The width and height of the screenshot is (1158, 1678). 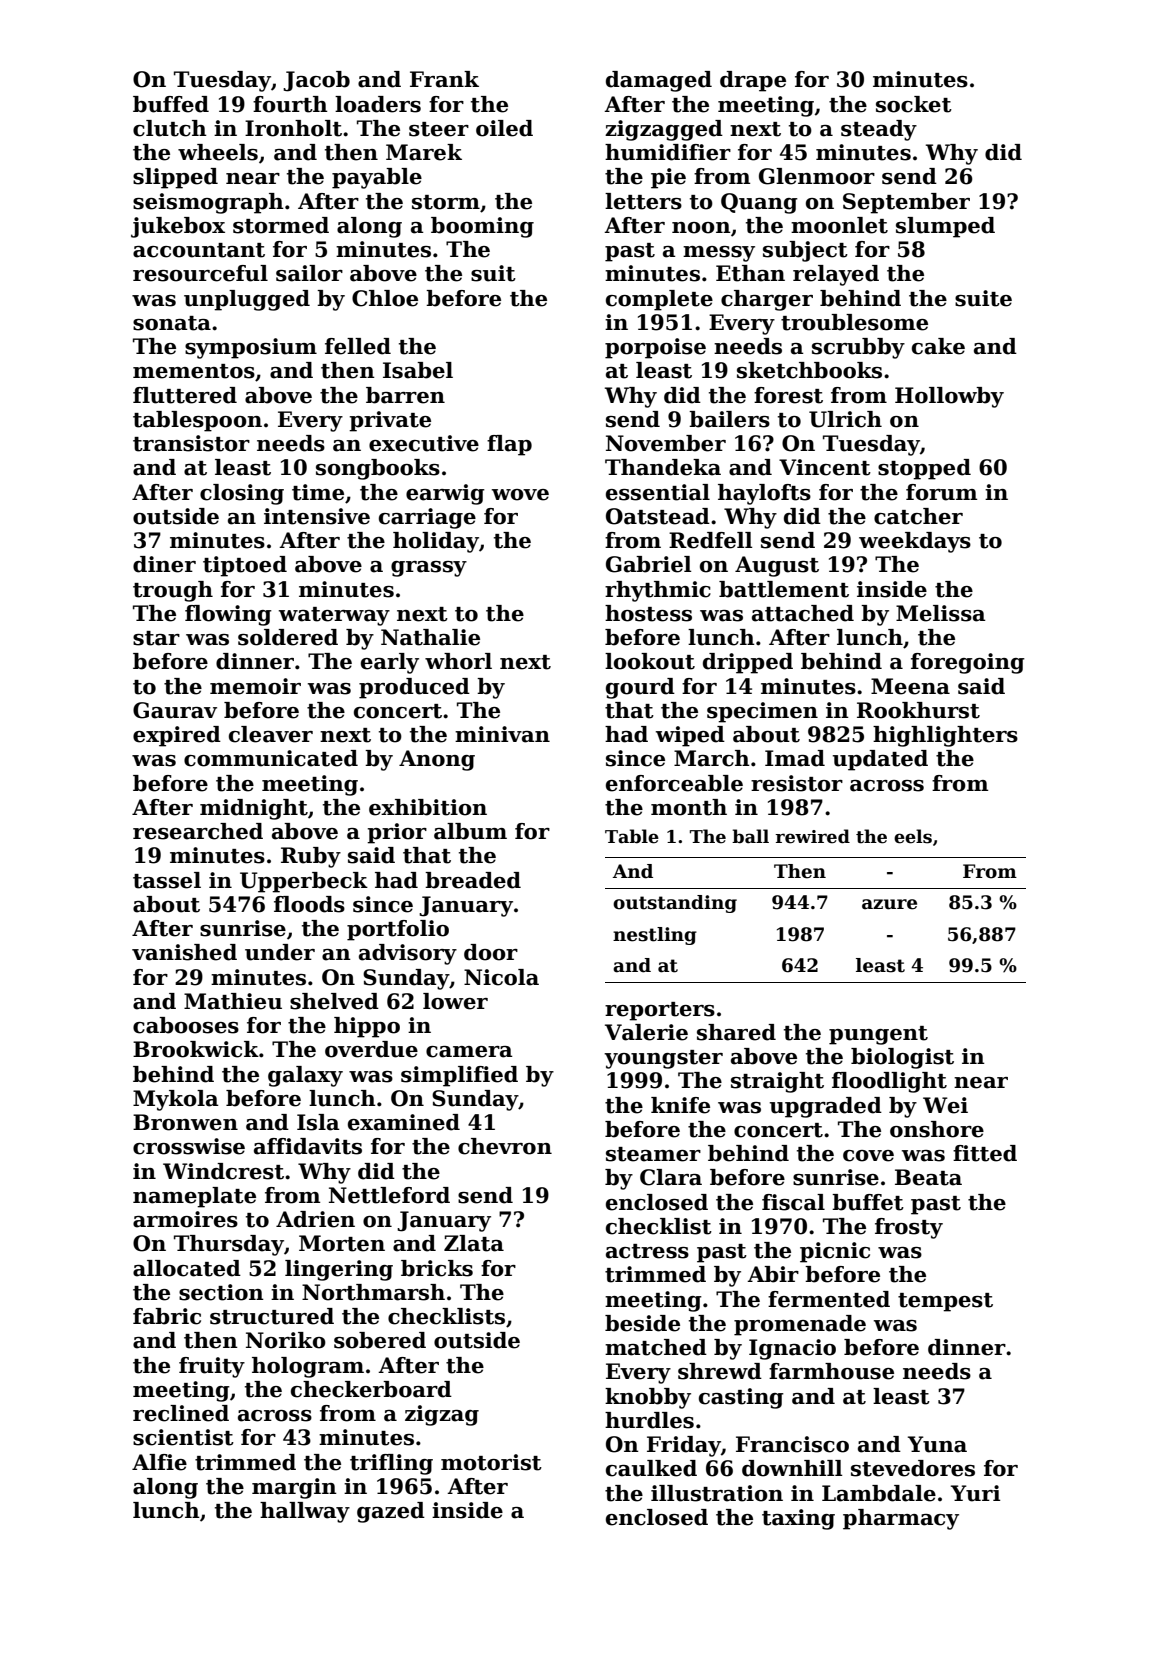 I want to click on gazed, so click(x=391, y=1512).
